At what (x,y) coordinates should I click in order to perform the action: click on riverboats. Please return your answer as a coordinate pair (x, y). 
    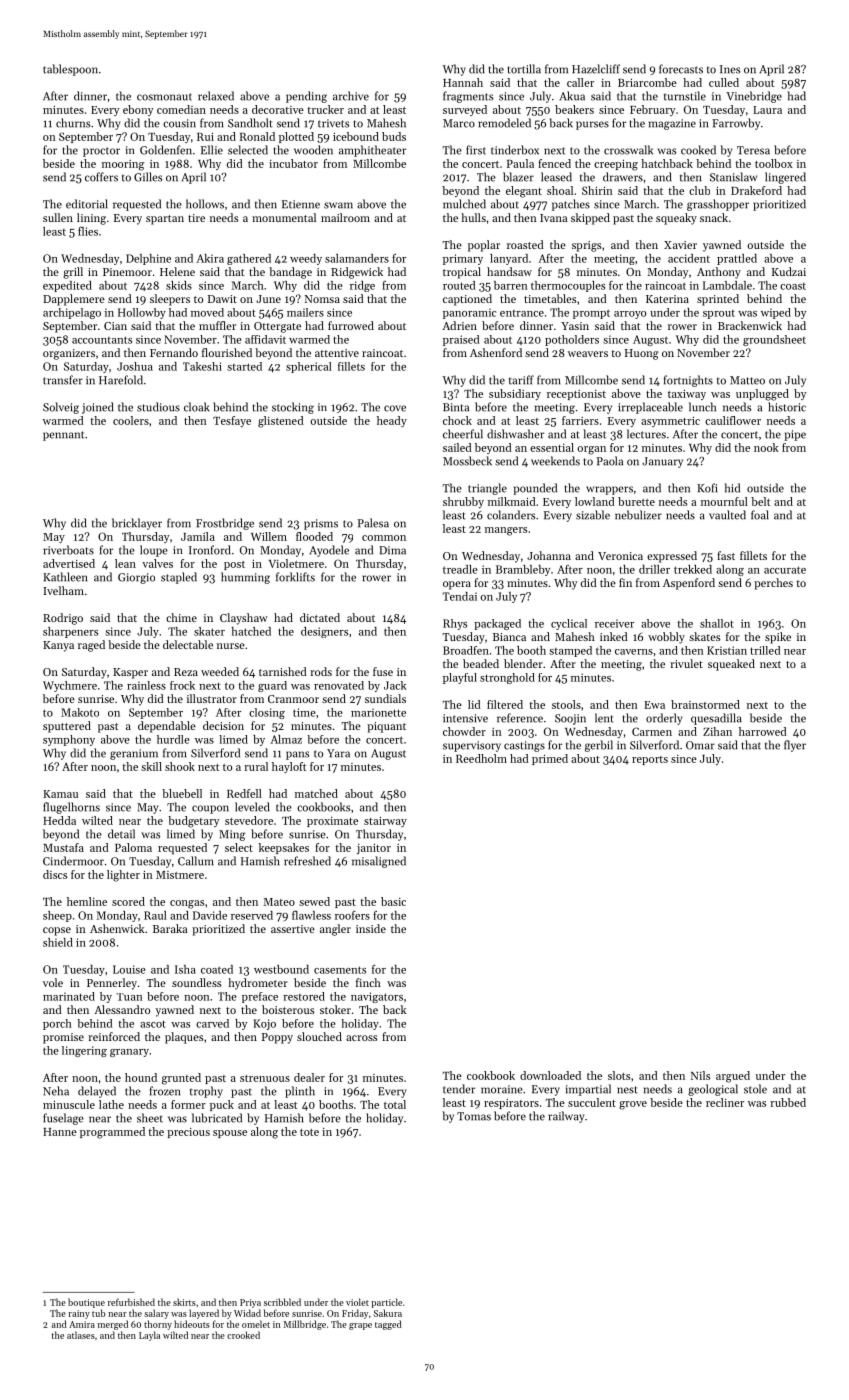
    Looking at the image, I should click on (68, 550).
